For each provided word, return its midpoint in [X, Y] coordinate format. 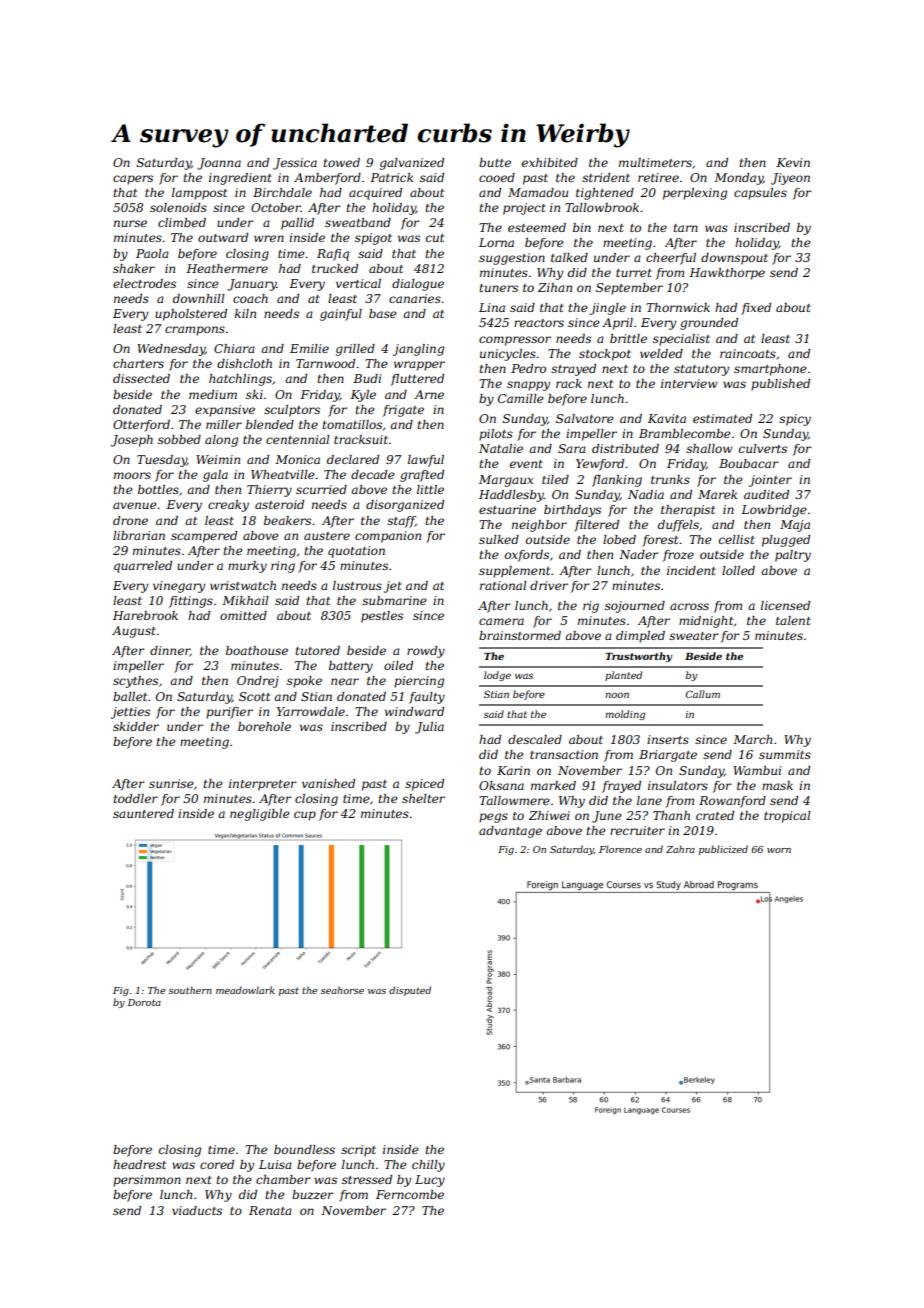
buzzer [313, 1194]
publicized [723, 850]
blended [270, 424]
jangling [418, 350]
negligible [260, 815]
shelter [423, 798]
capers [133, 180]
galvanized [412, 164]
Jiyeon [790, 179]
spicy [795, 420]
